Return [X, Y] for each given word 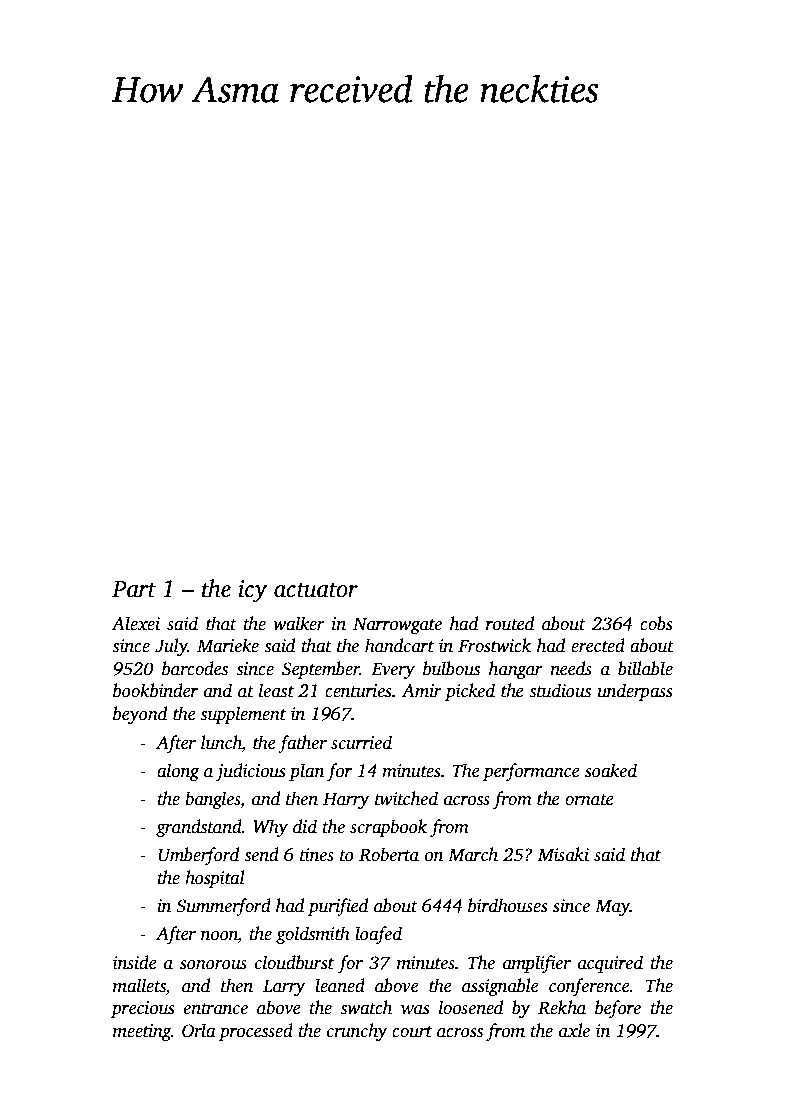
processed [256, 1032]
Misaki [563, 854]
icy [252, 591]
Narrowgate [397, 625]
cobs [656, 623]
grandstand [199, 828]
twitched [406, 798]
